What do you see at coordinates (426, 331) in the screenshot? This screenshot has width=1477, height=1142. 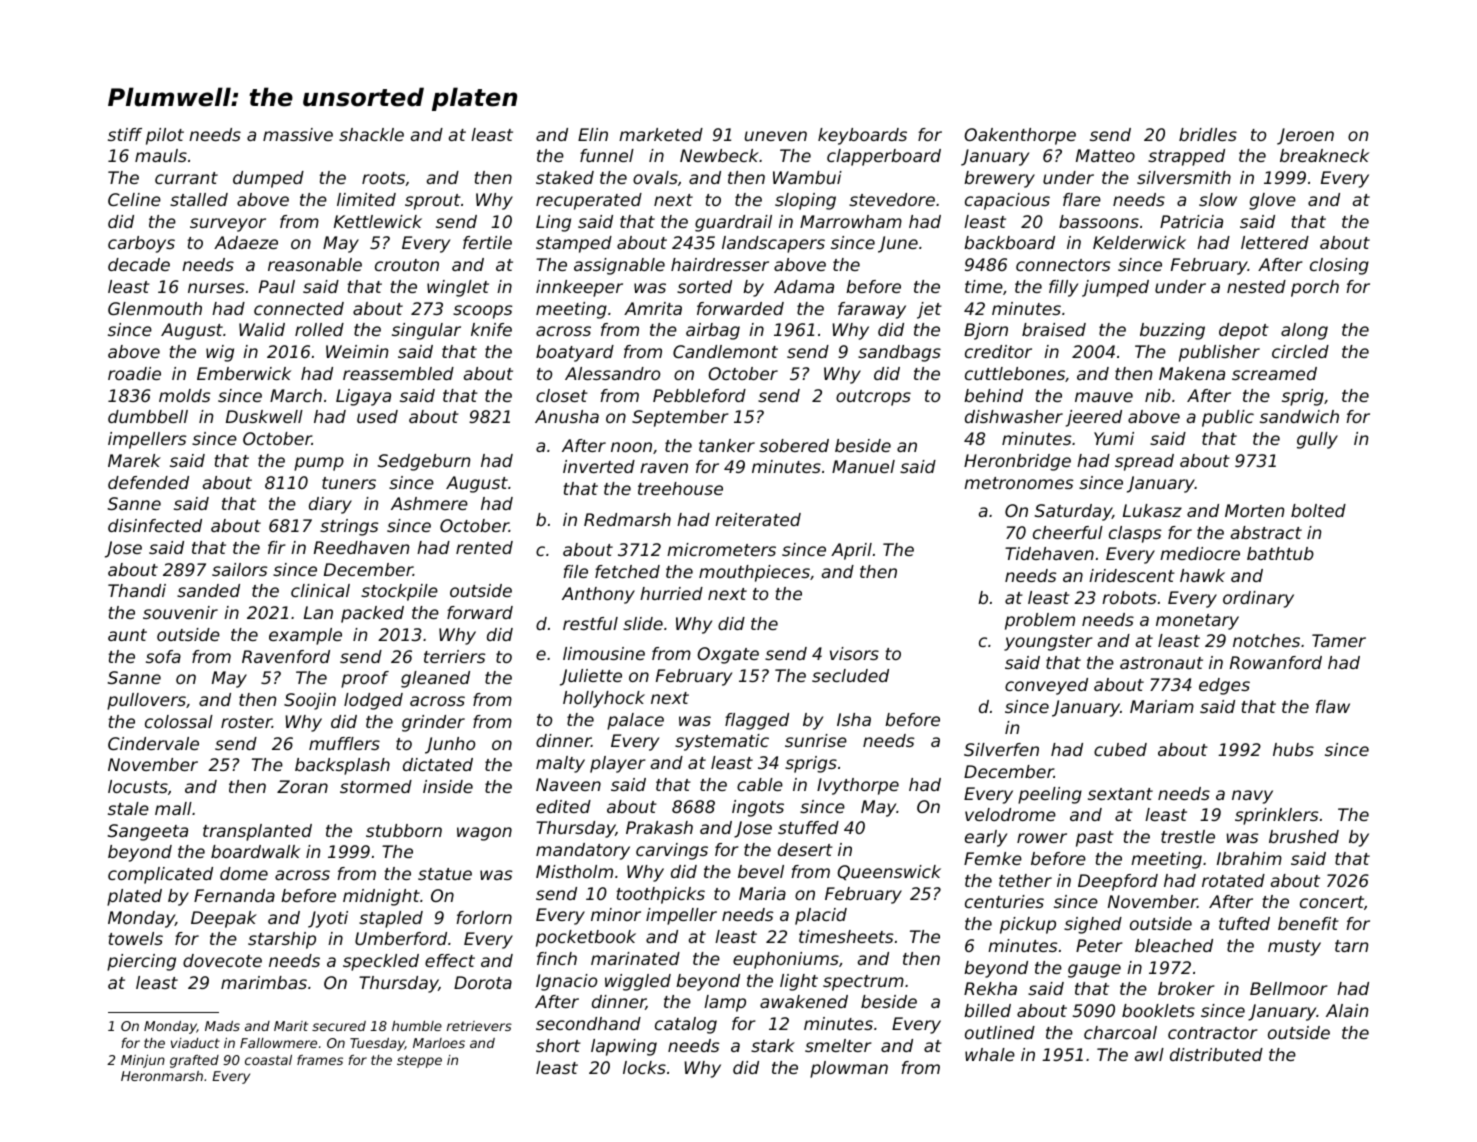 I see `singular` at bounding box center [426, 331].
